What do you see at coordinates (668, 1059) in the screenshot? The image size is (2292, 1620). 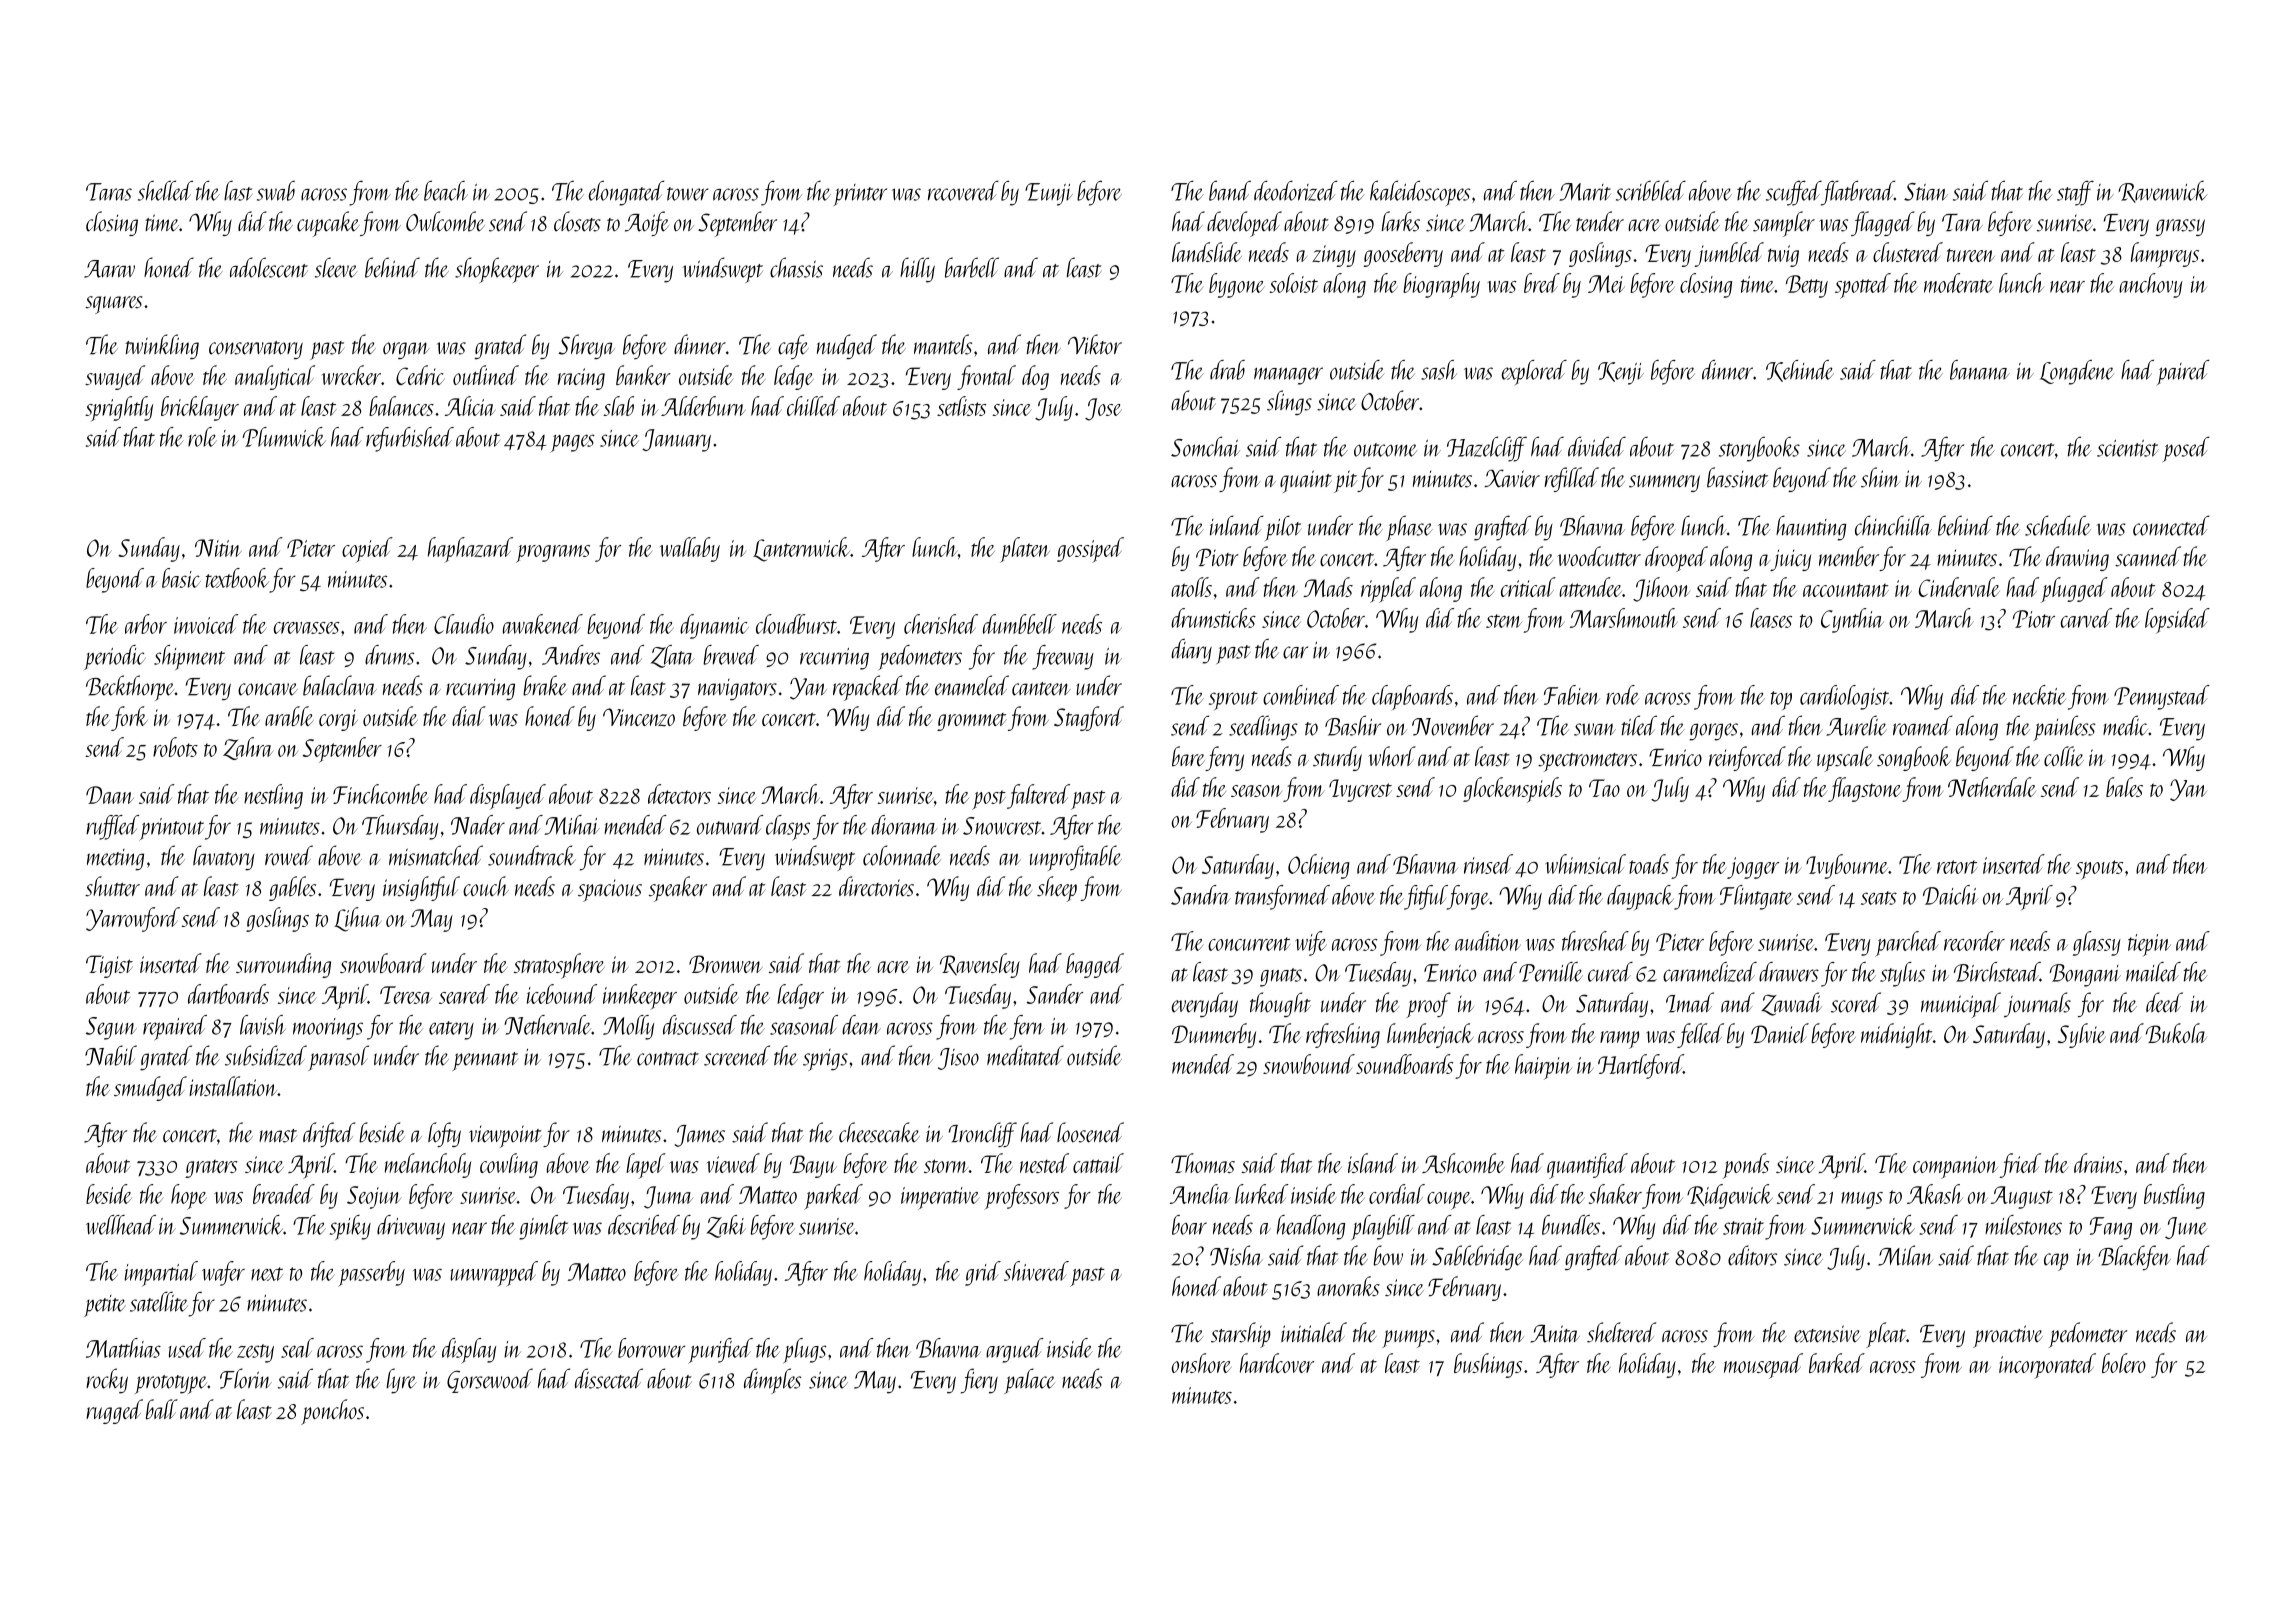 I see `contract` at bounding box center [668, 1059].
